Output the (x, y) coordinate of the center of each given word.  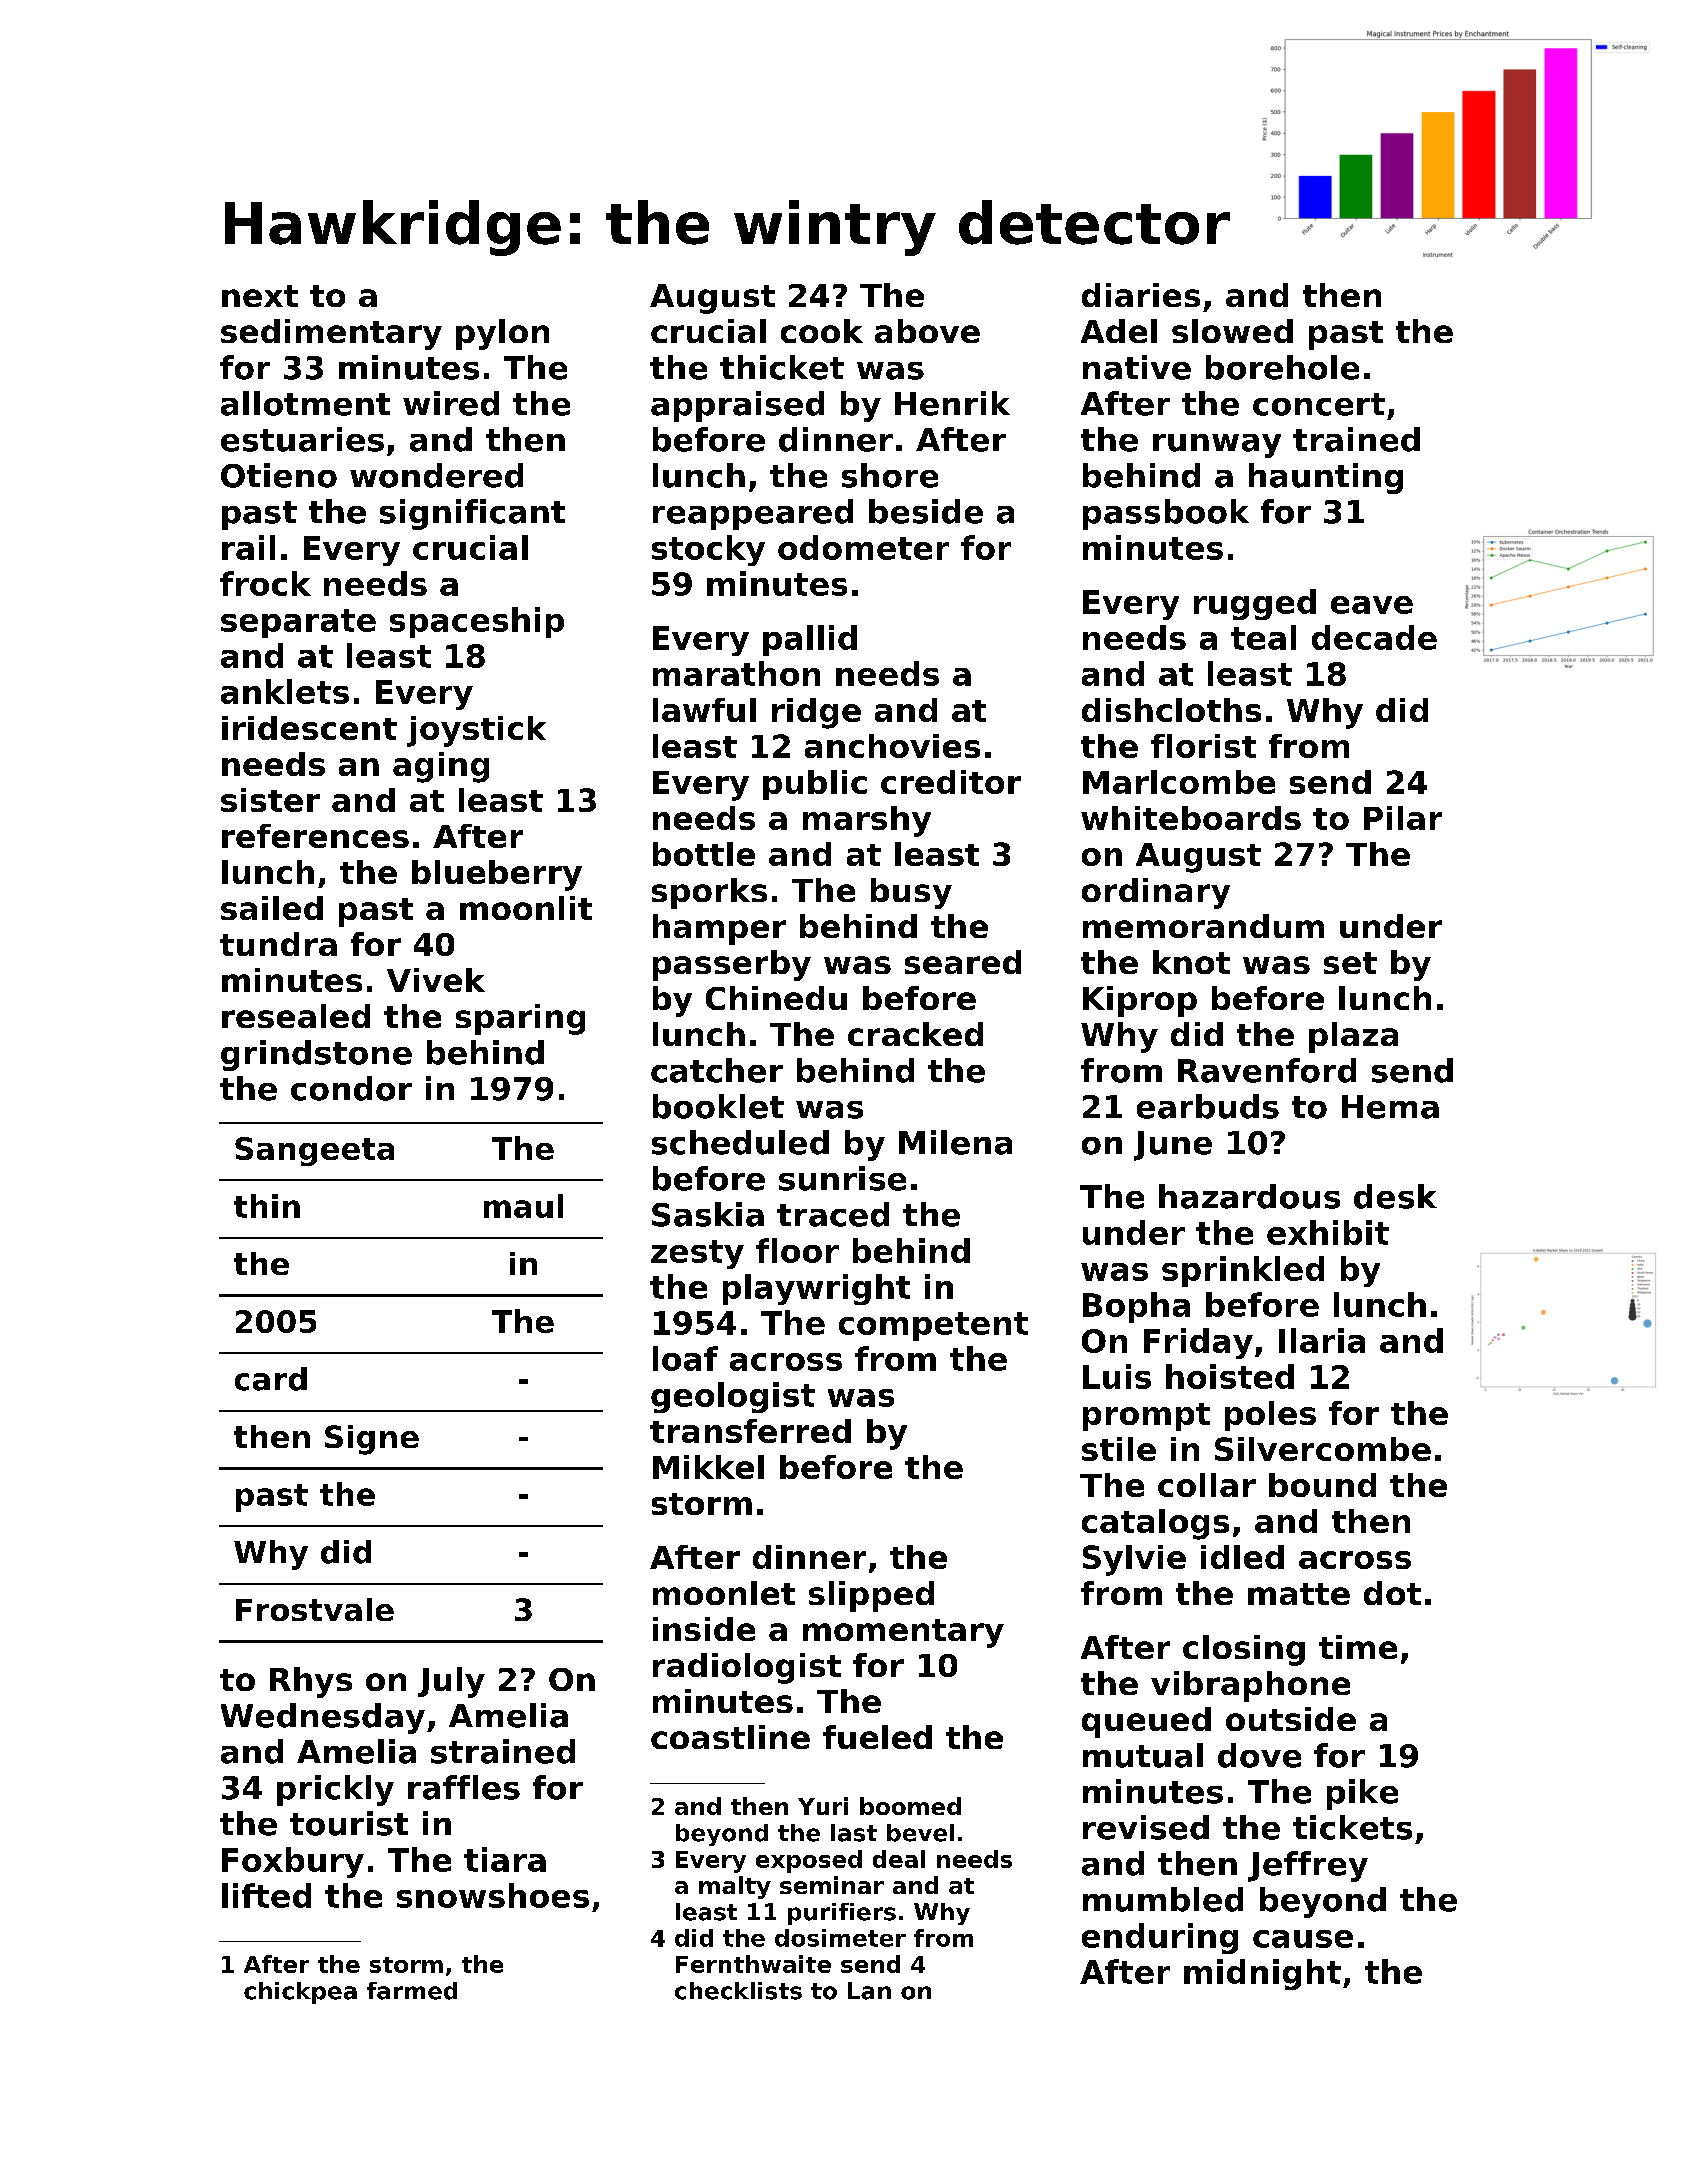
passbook (1166, 514)
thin (267, 1206)
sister (270, 800)
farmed (412, 1991)
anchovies (892, 746)
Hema (1390, 1107)
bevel (920, 1833)
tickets (1352, 1827)
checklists (738, 1991)
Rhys (311, 1682)
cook (822, 331)
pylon (502, 334)
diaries (1141, 295)
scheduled (740, 1142)
